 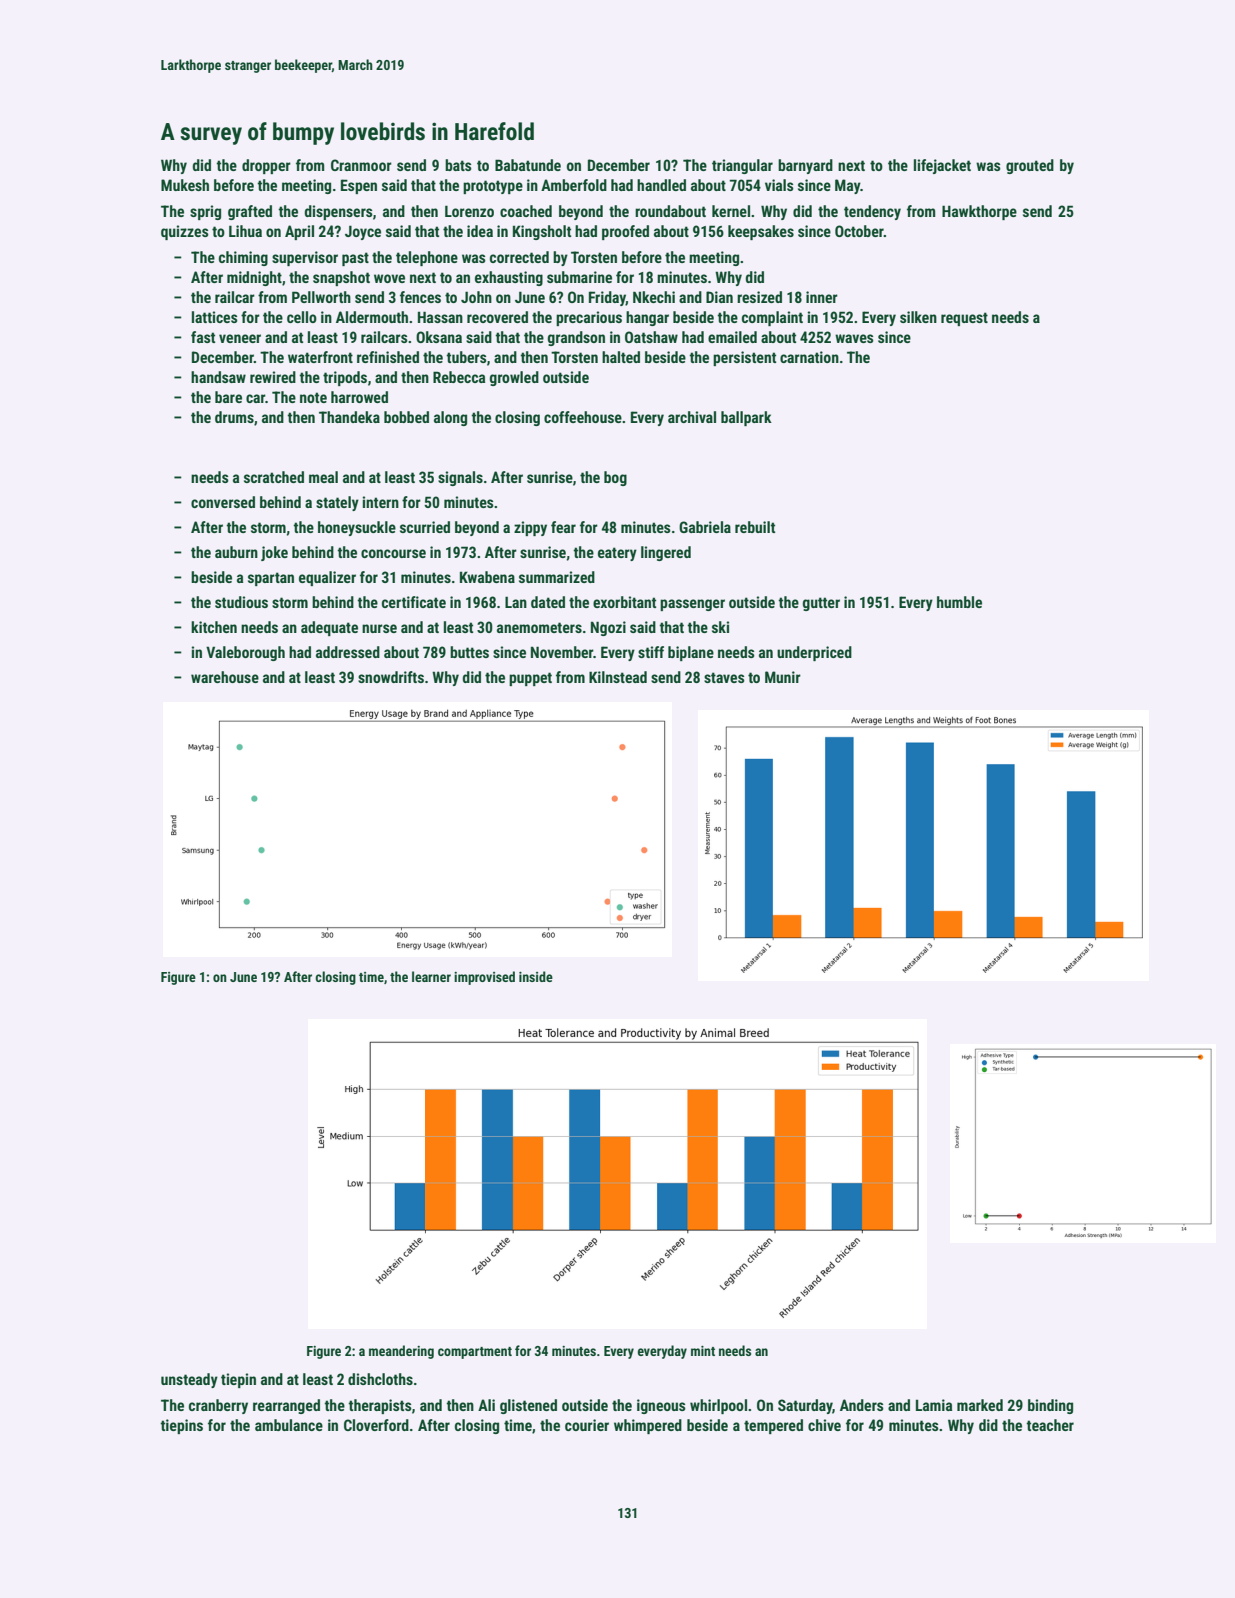 I want to click on inside, so click(x=536, y=976).
